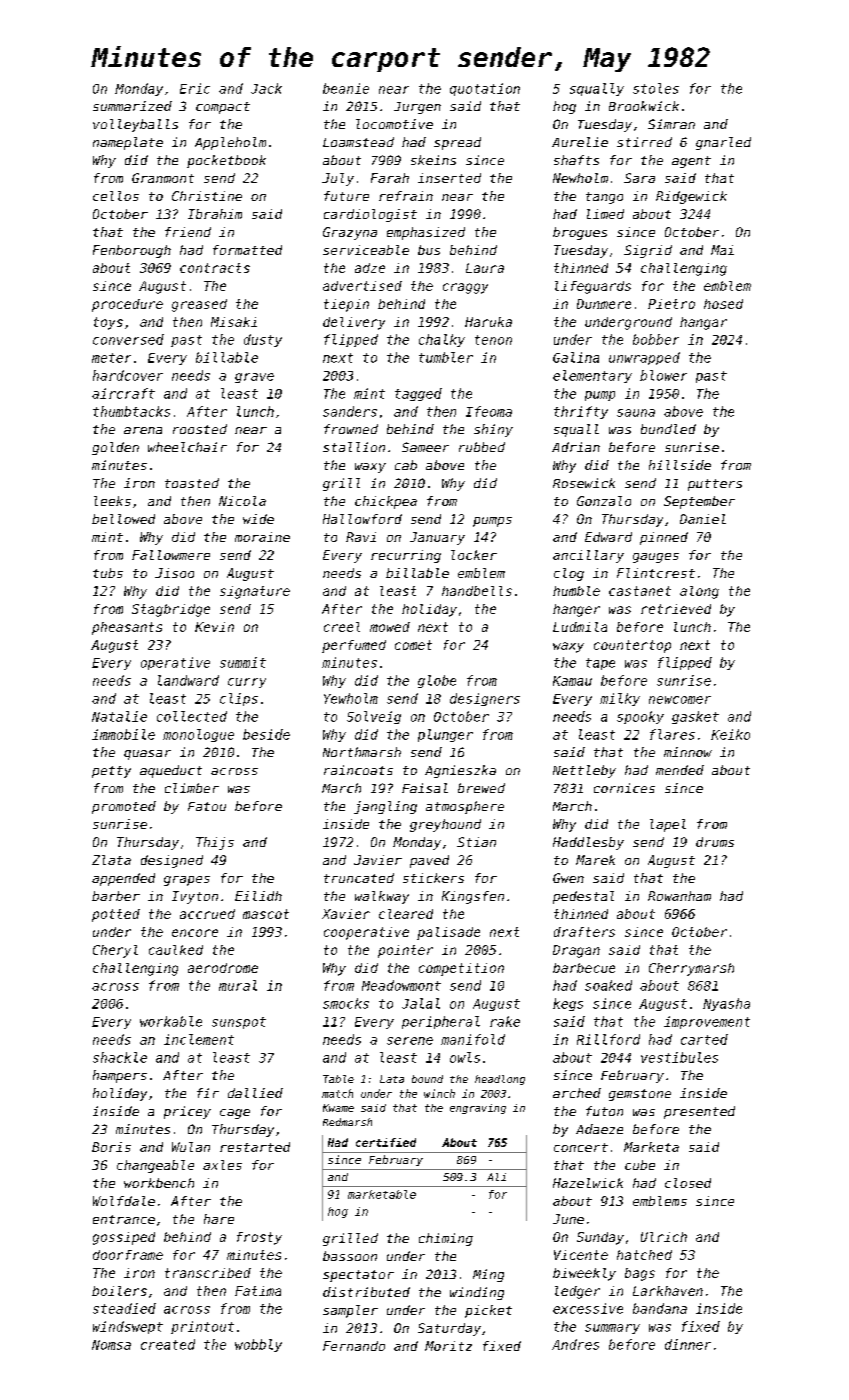  I want to click on Boris, so click(111, 1147).
